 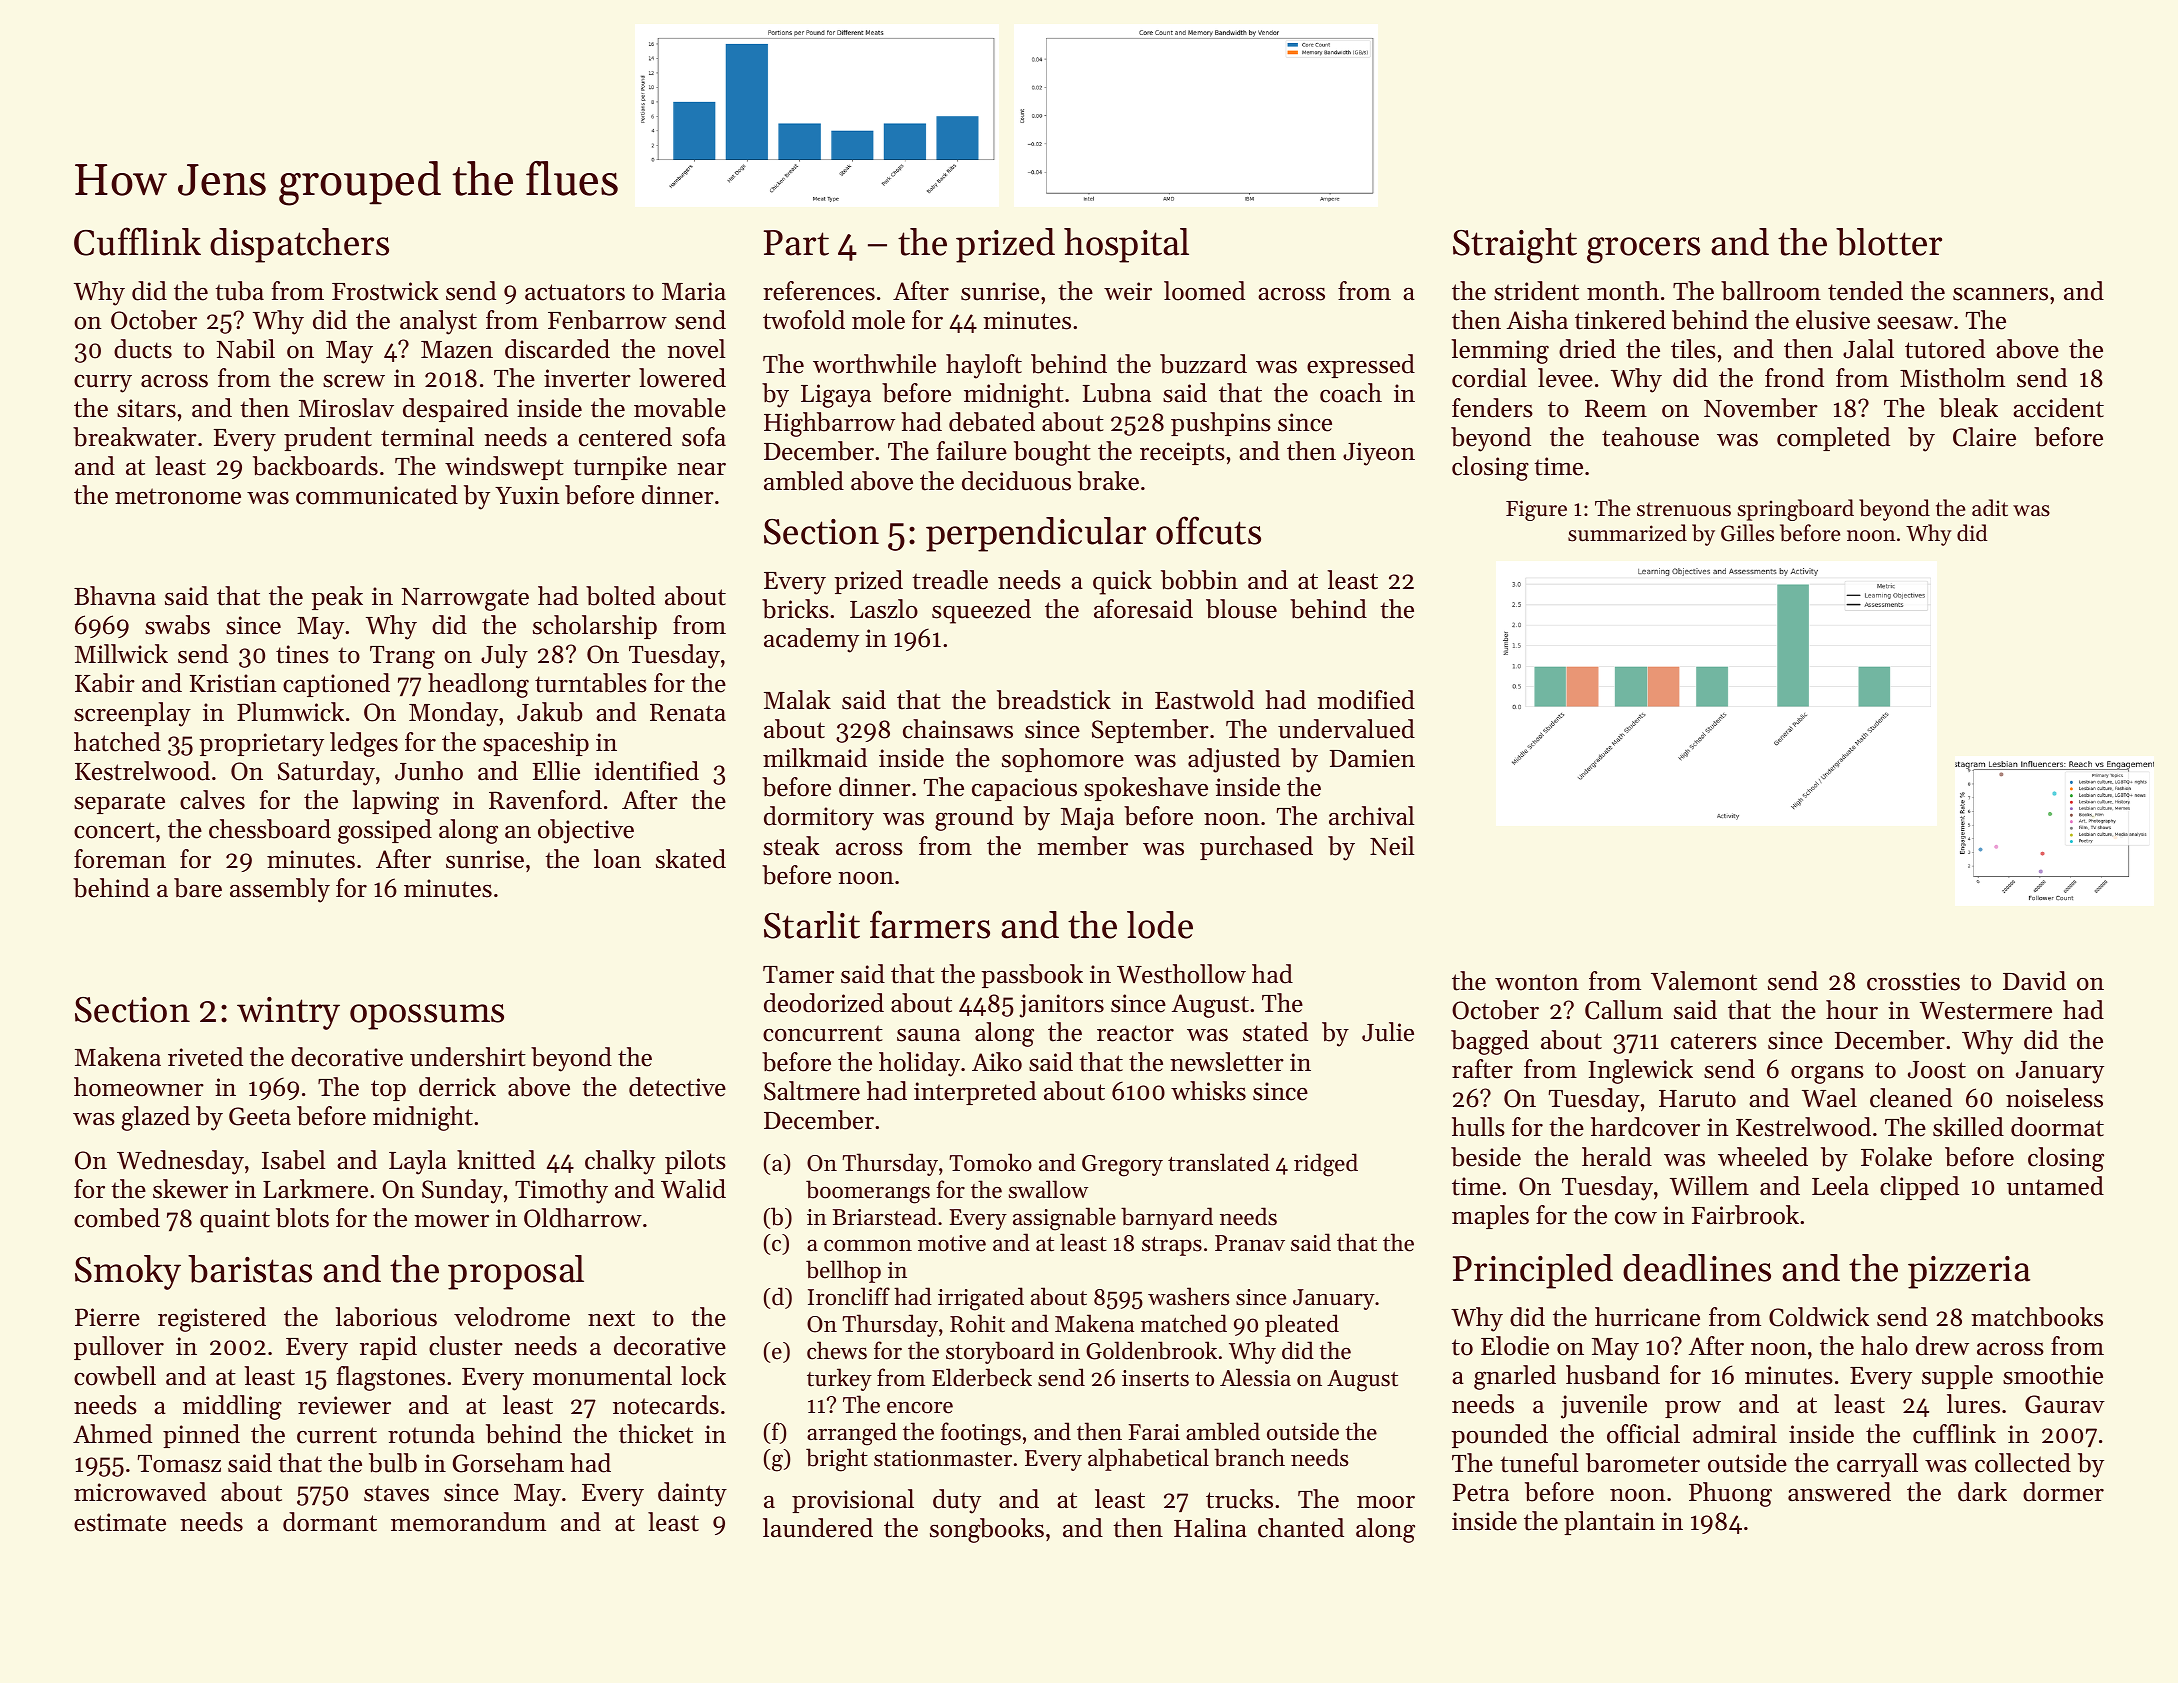 I want to click on Part, so click(x=796, y=243).
